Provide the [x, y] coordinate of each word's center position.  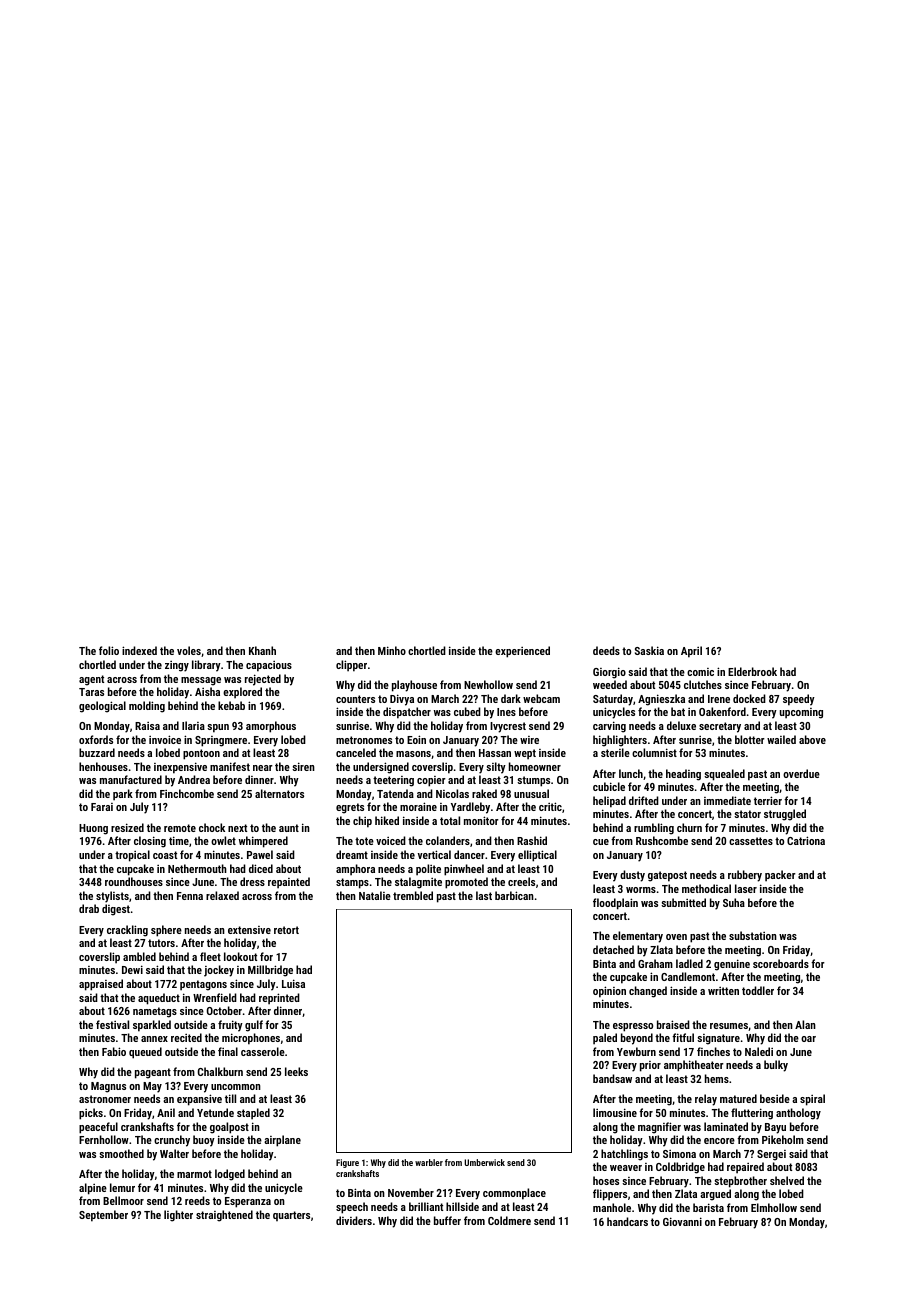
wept [525, 754]
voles [189, 650]
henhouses [103, 766]
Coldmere [509, 1220]
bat [678, 711]
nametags [155, 1012]
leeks [296, 1071]
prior [650, 1066]
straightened [224, 1216]
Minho [392, 650]
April [691, 652]
